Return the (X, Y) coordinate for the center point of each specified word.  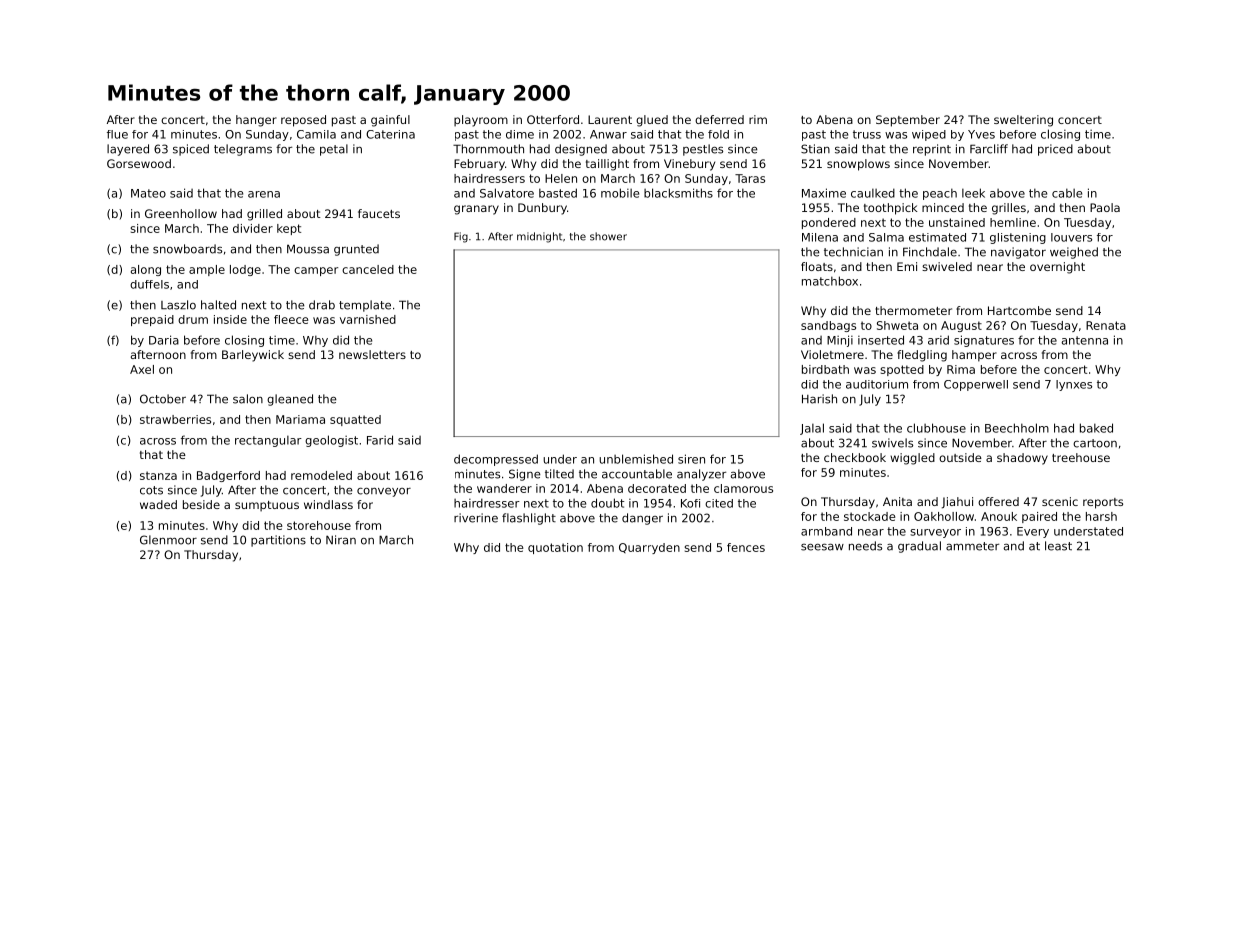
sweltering (1023, 121)
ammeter (972, 546)
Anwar (608, 134)
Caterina (390, 134)
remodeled (321, 475)
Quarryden (649, 548)
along (146, 270)
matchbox (830, 281)
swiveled (947, 266)
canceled (368, 269)
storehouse (319, 525)
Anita (897, 501)
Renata (1106, 325)
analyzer (701, 475)
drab (322, 305)
